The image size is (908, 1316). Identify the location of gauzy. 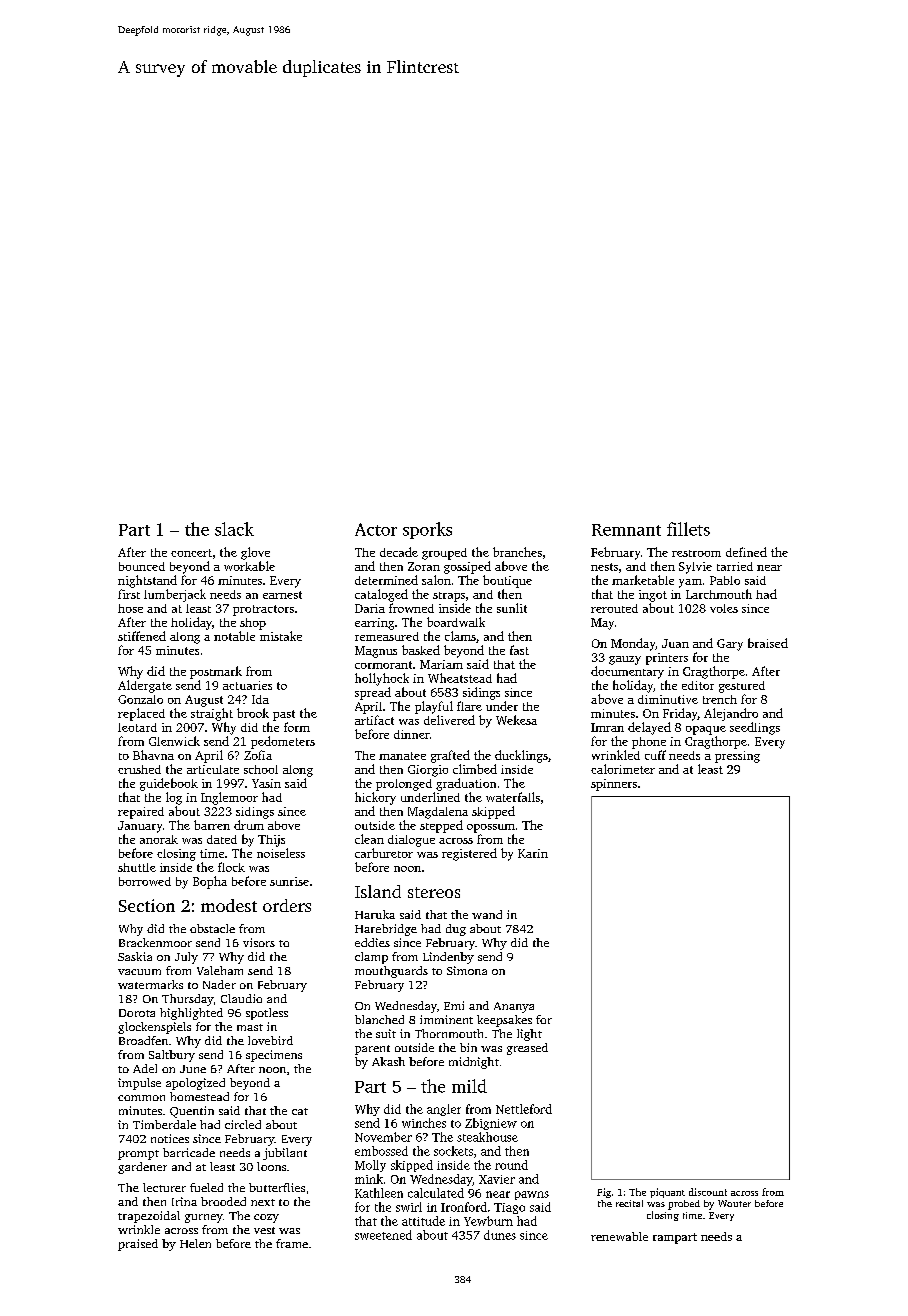
(625, 660).
